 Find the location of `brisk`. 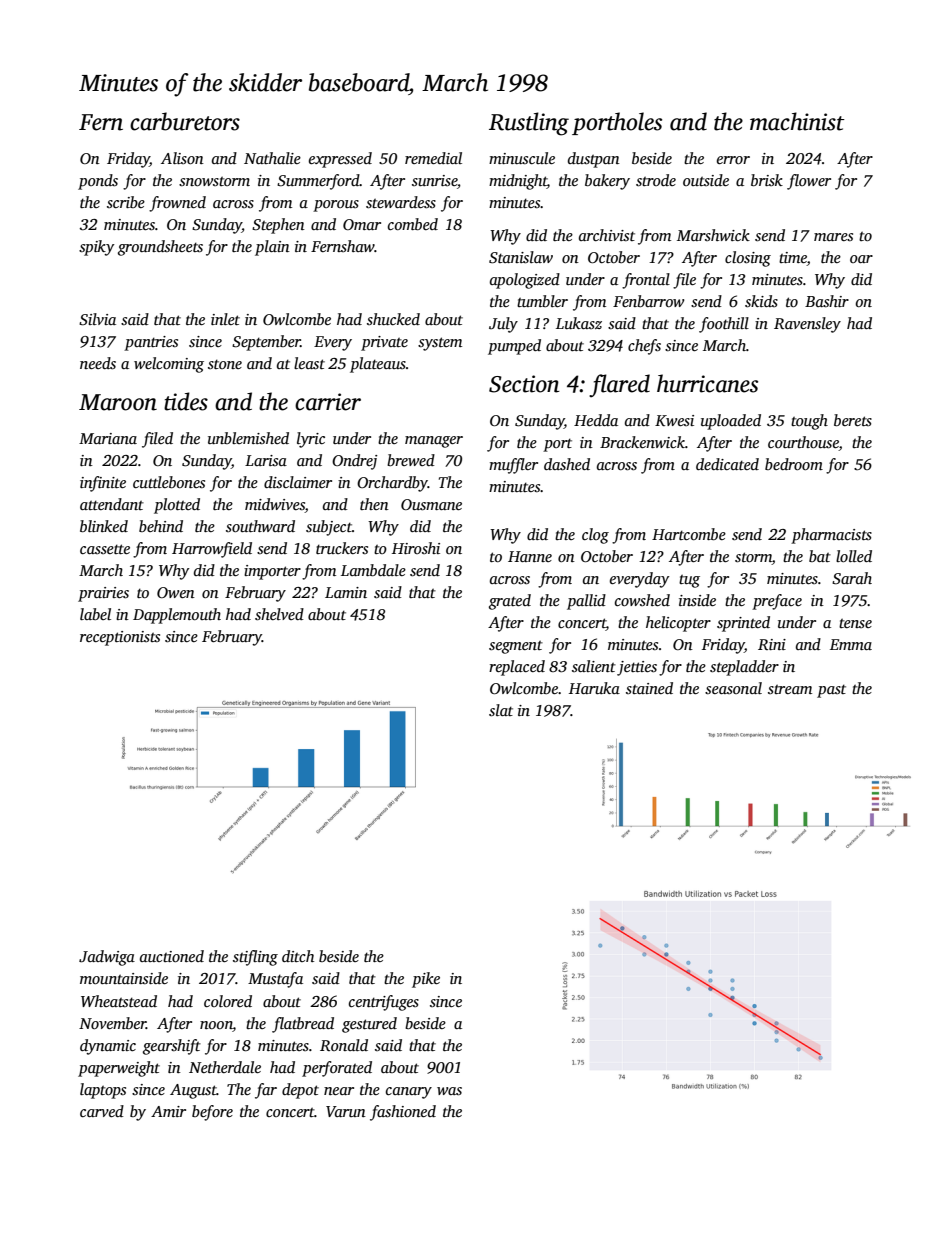

brisk is located at coordinates (767, 180).
